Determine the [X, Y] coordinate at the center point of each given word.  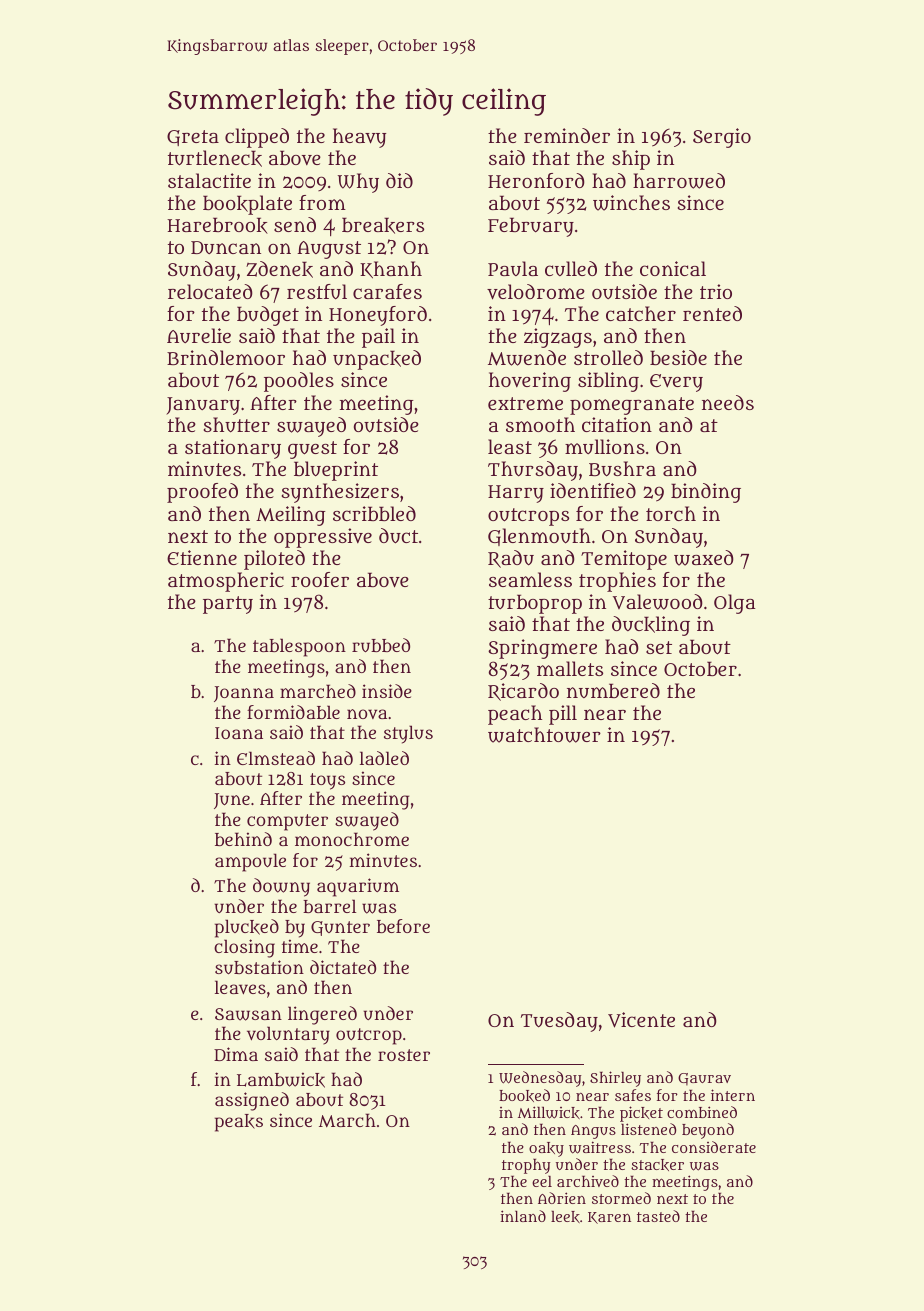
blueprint [336, 471]
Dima [236, 1054]
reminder [567, 135]
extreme [525, 403]
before [403, 926]
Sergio [722, 138]
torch [671, 513]
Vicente [641, 1020]
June [232, 801]
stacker [657, 1165]
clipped [257, 138]
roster [404, 1055]
